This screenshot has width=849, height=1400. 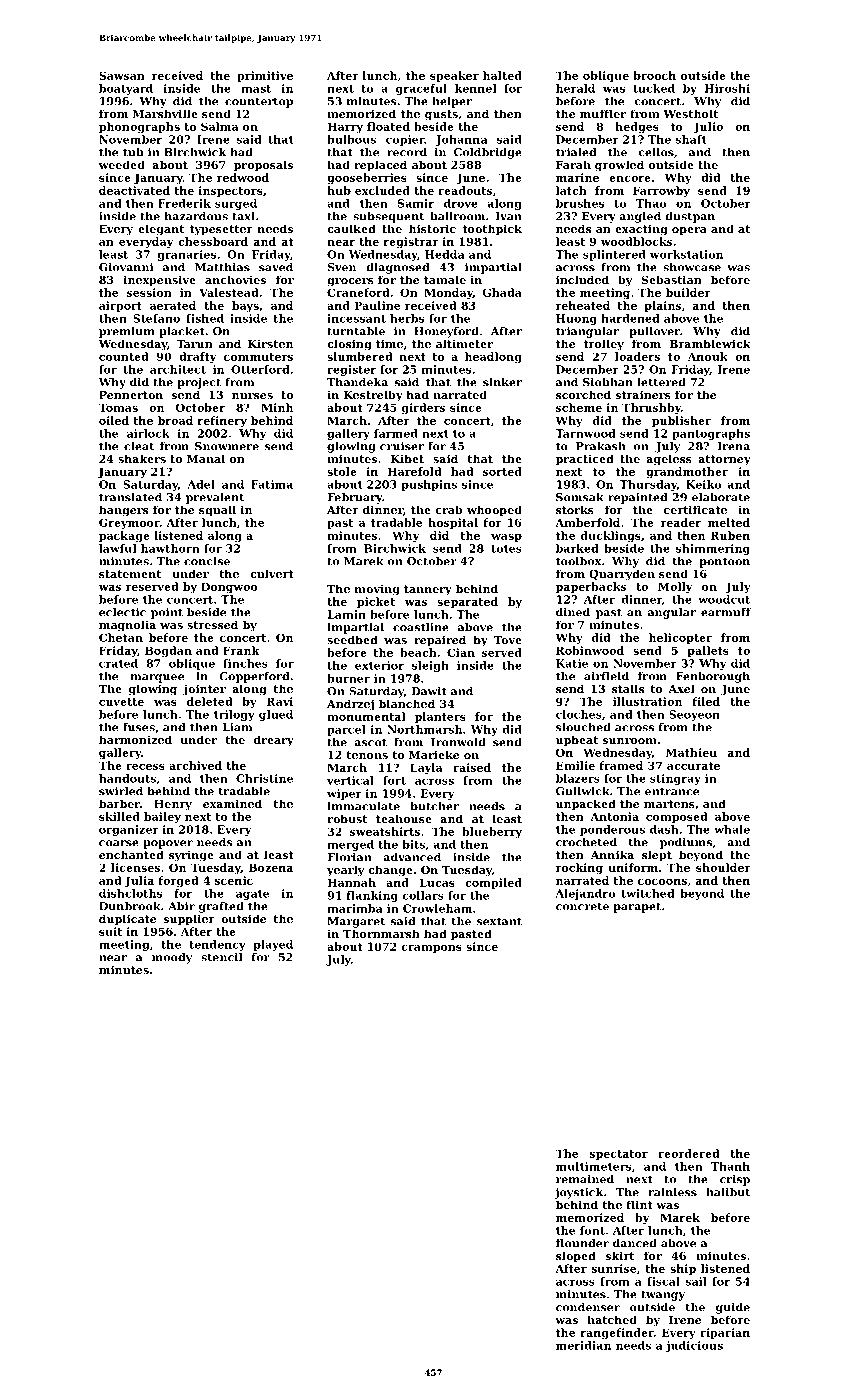 I want to click on culvert, so click(x=272, y=573).
